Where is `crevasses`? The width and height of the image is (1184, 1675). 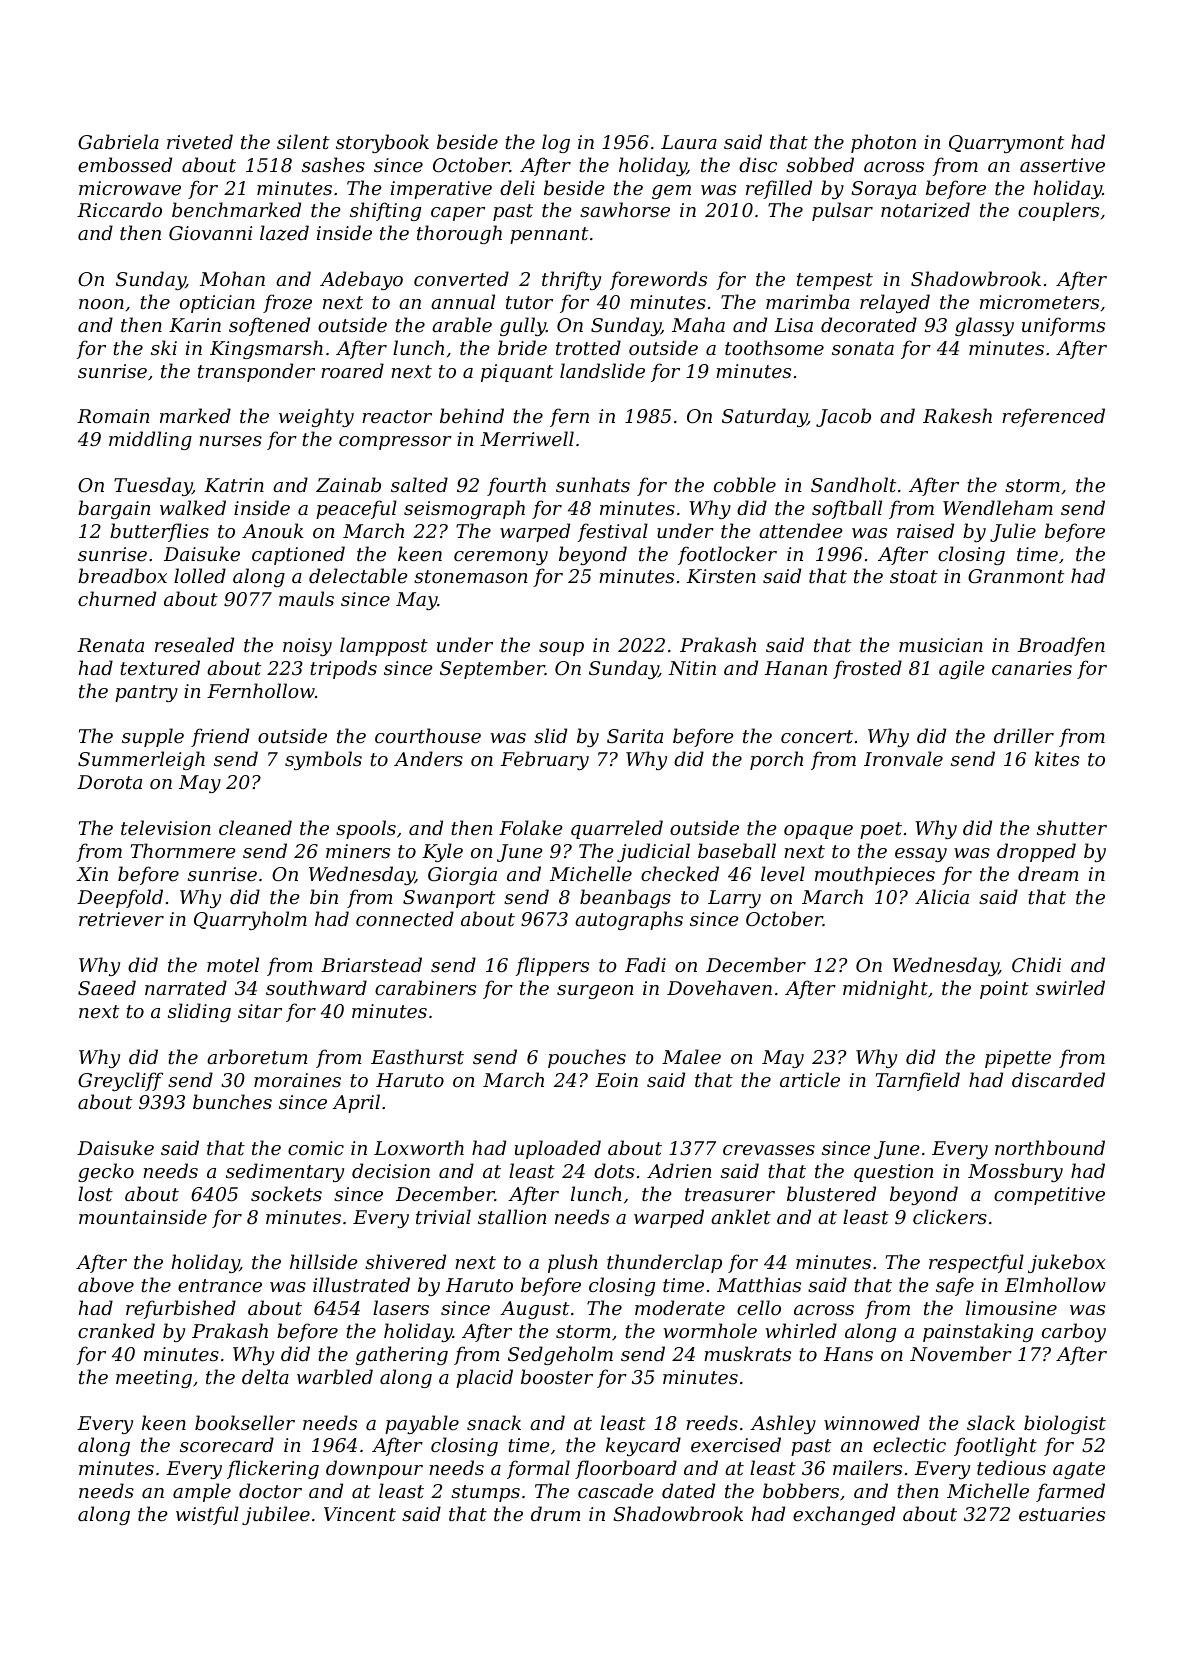 crevasses is located at coordinates (769, 1150).
